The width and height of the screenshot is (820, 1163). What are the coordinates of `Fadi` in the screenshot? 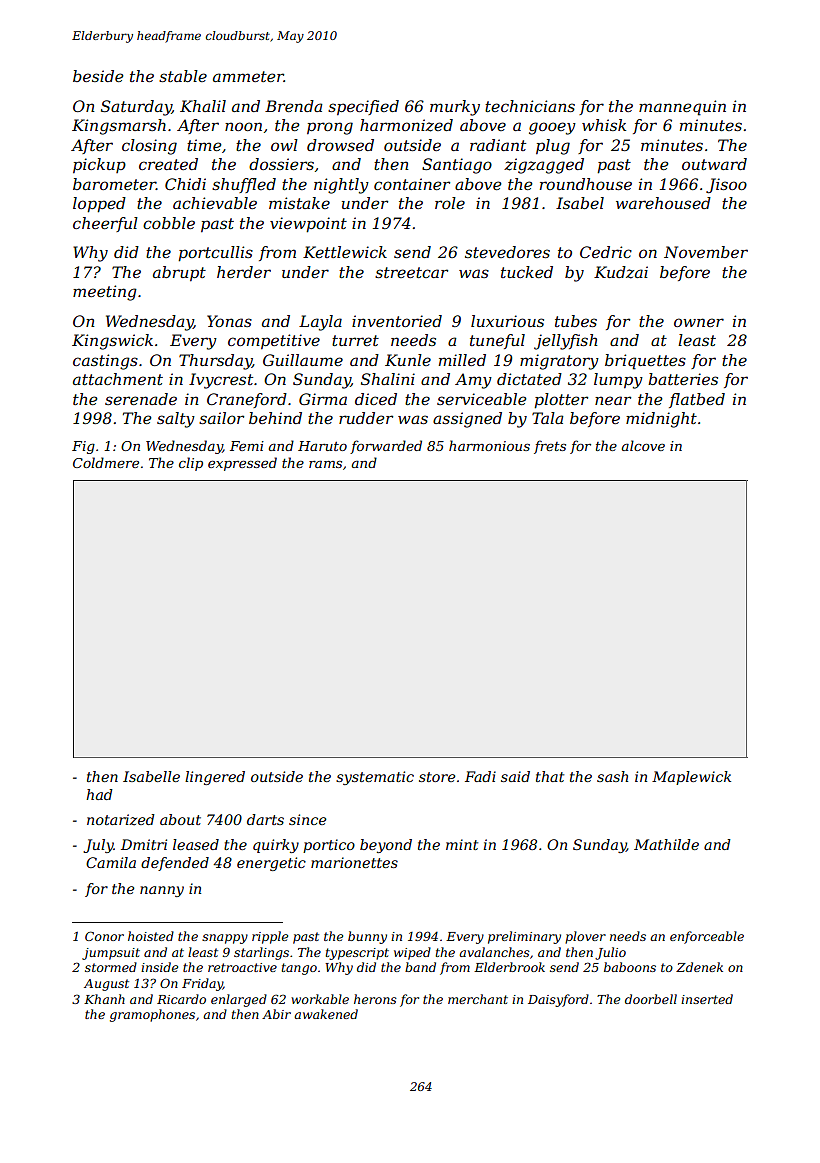 It's located at (480, 776).
